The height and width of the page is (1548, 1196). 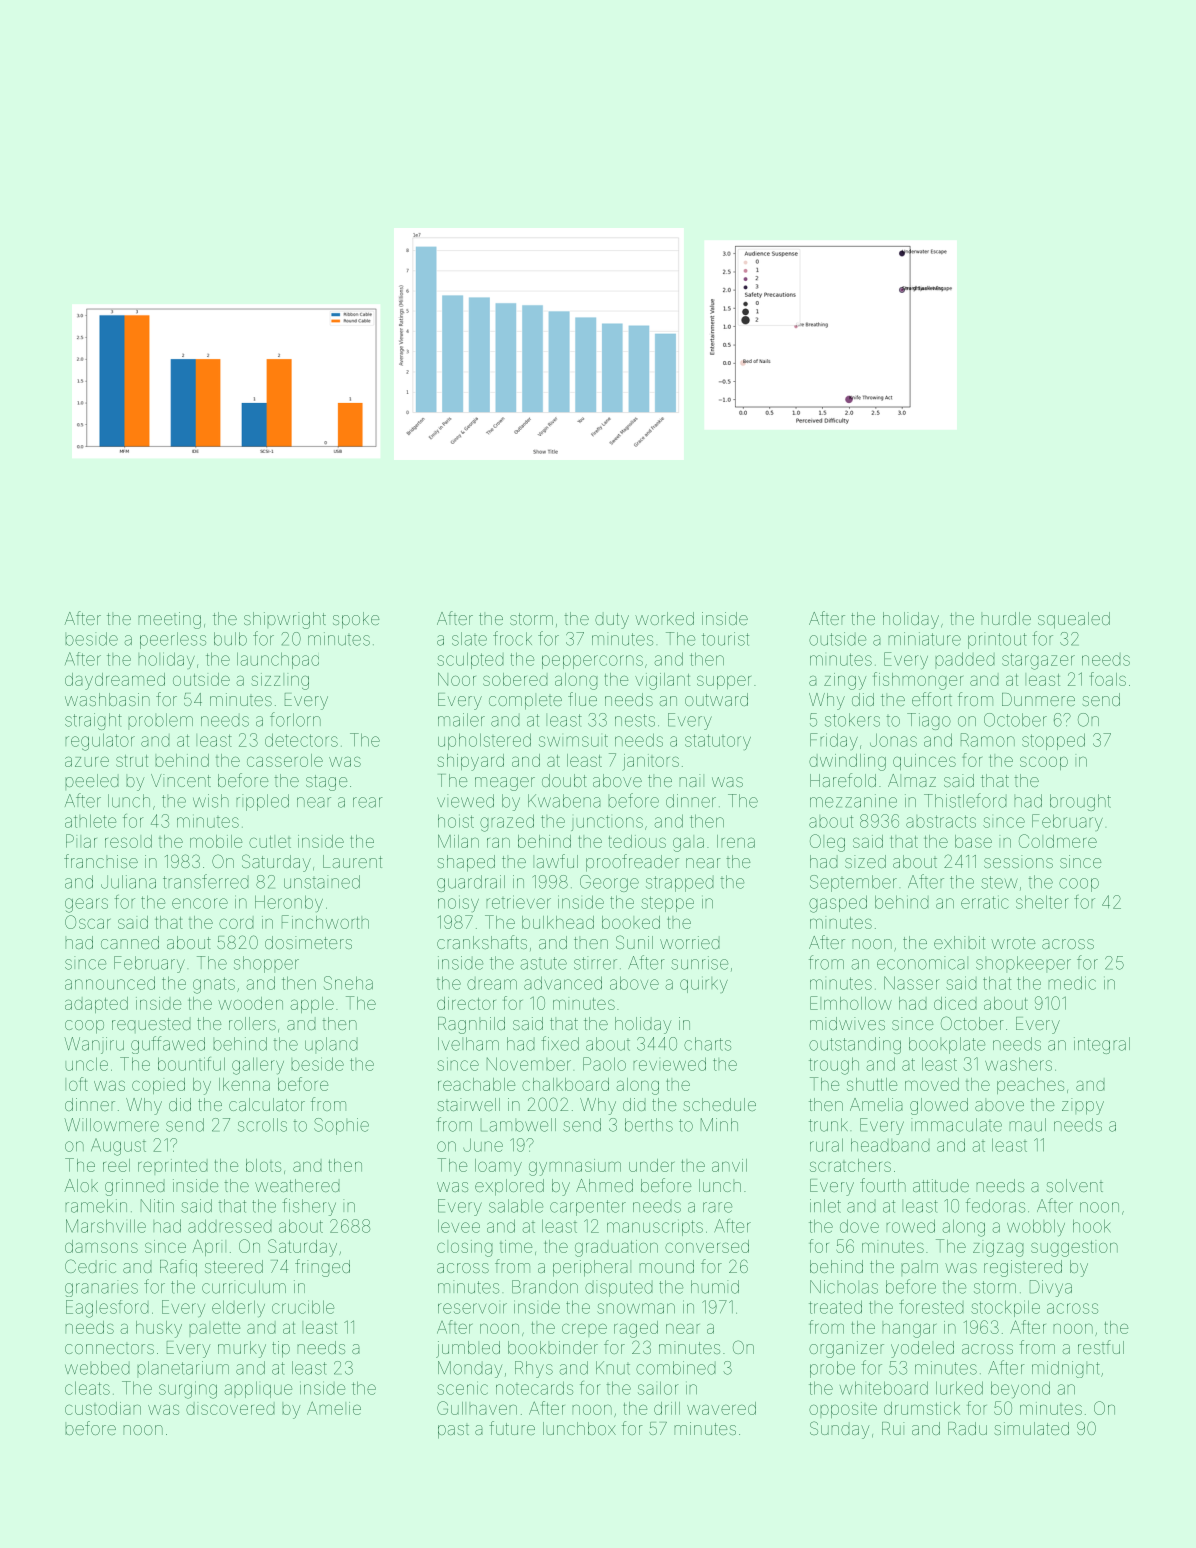 What do you see at coordinates (704, 986) in the page?
I see `quirky` at bounding box center [704, 986].
